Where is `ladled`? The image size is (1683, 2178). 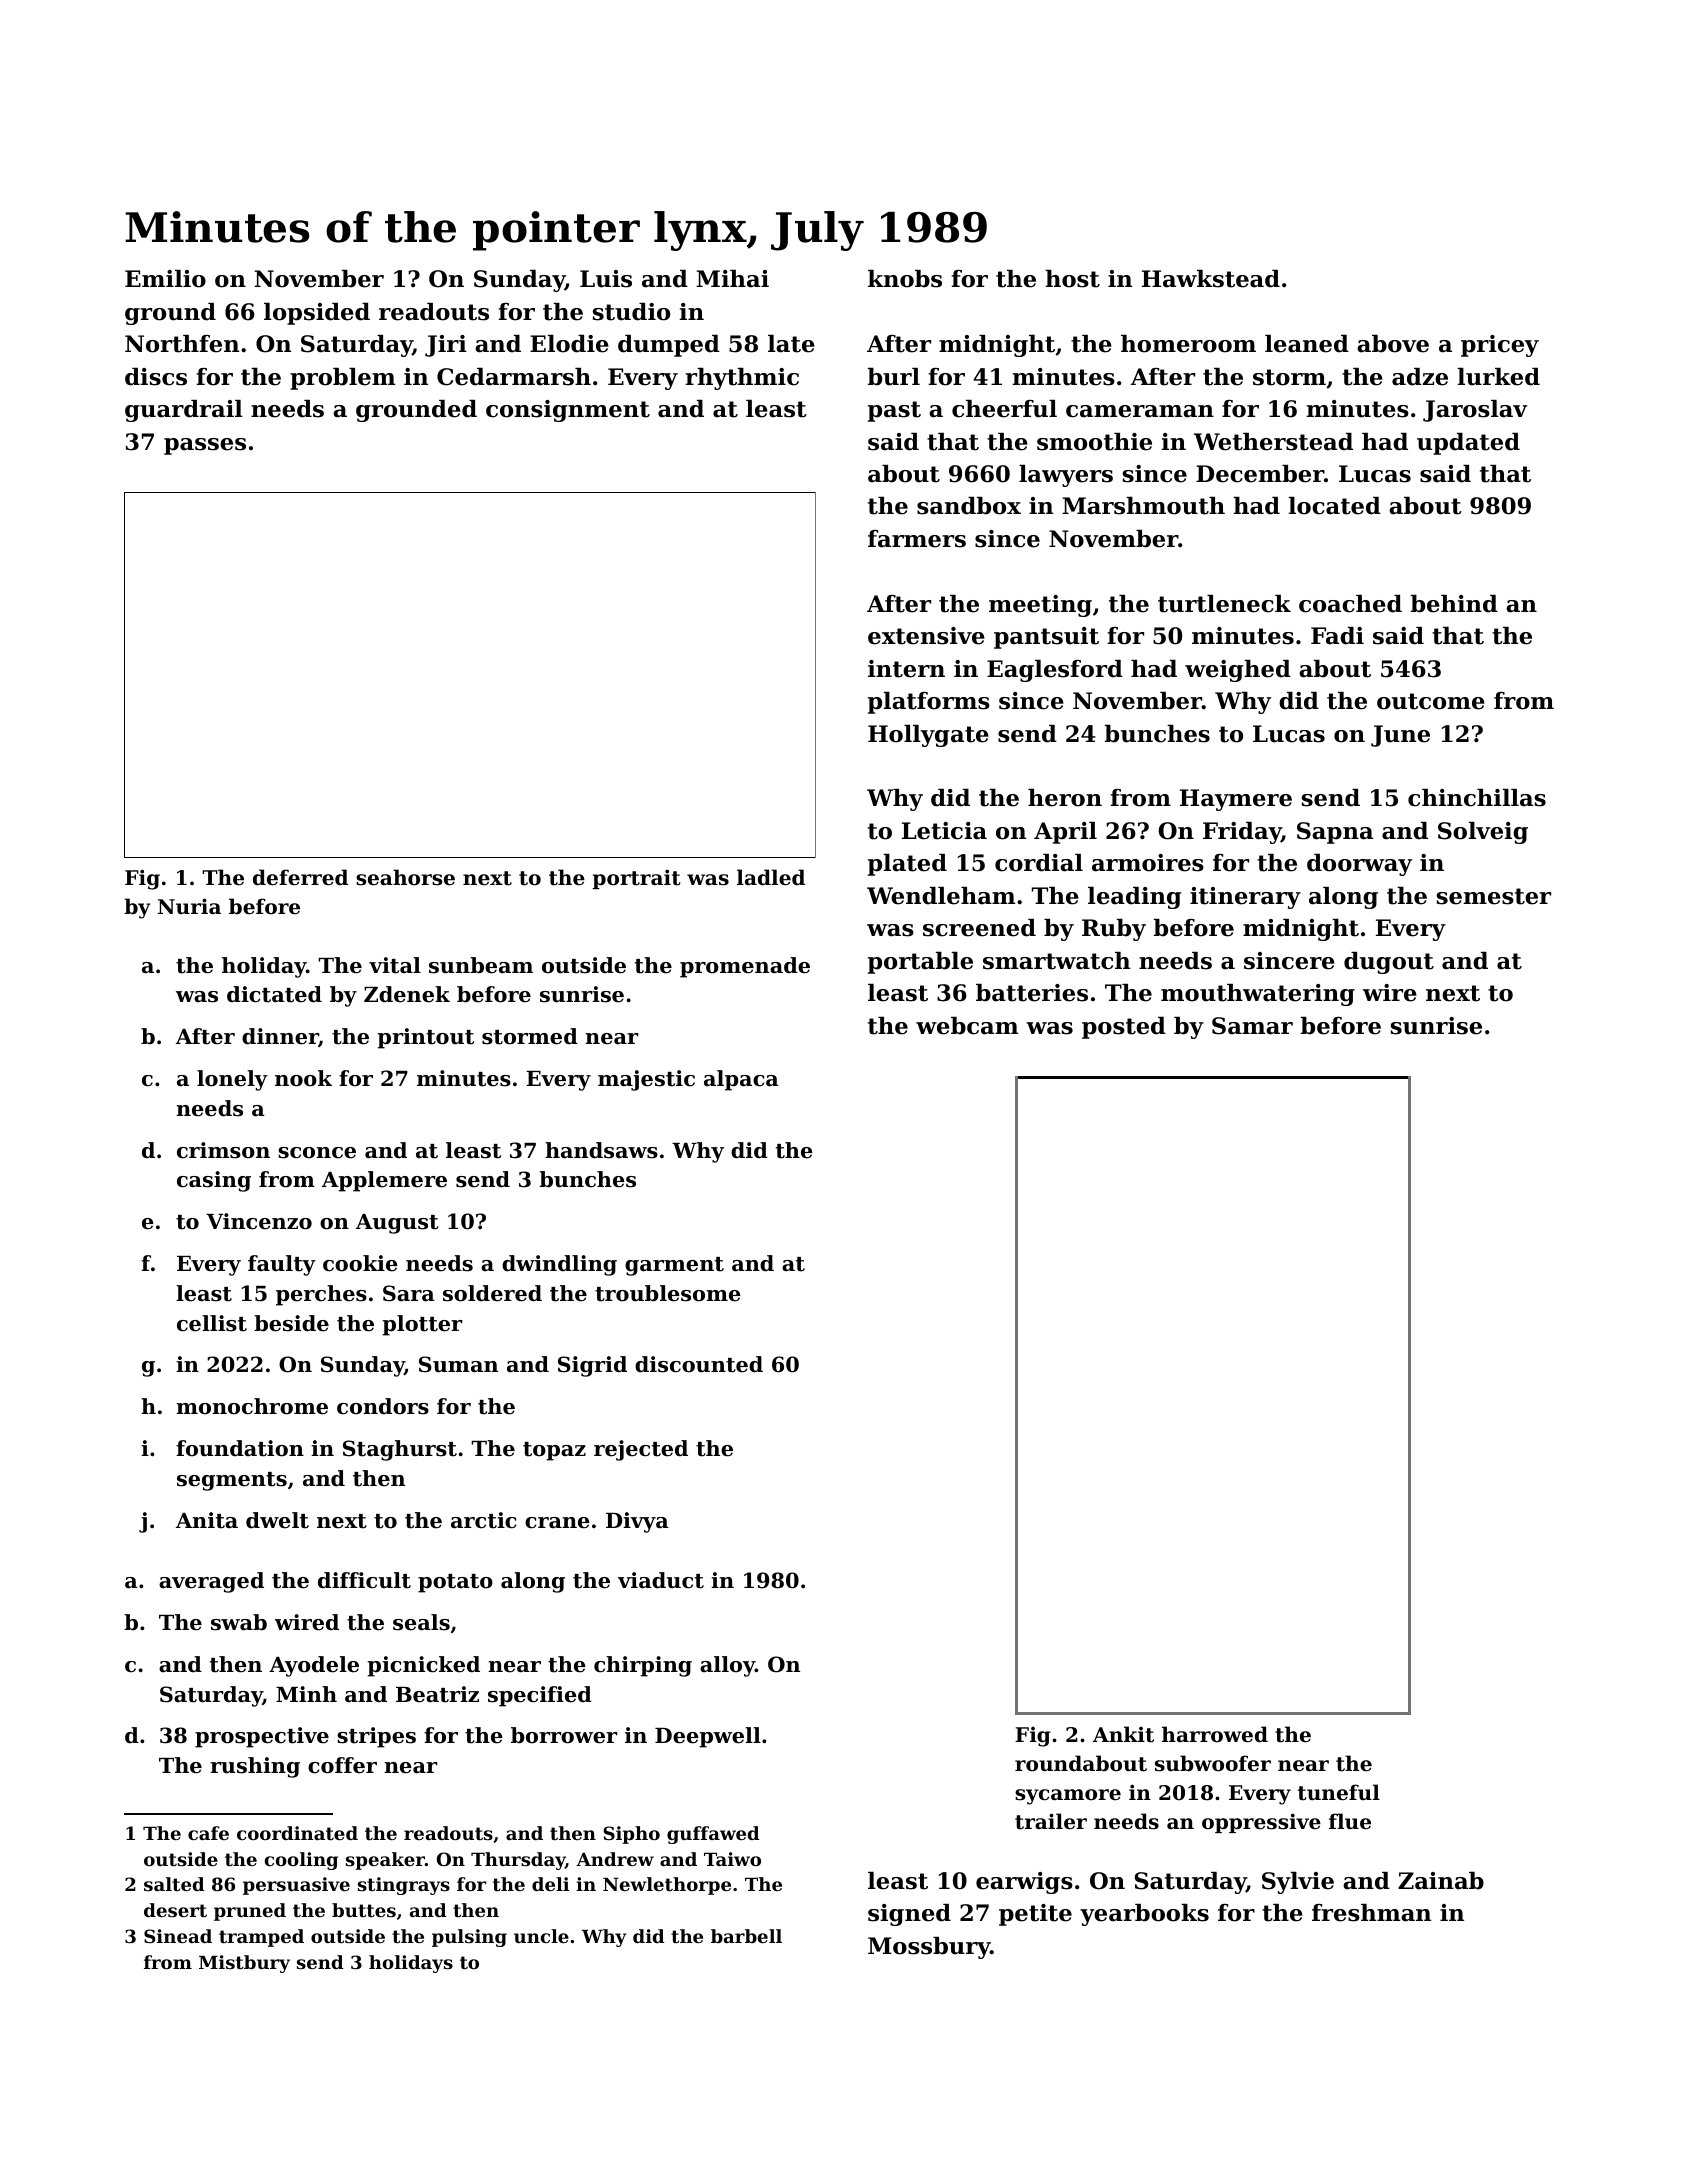 ladled is located at coordinates (771, 877).
